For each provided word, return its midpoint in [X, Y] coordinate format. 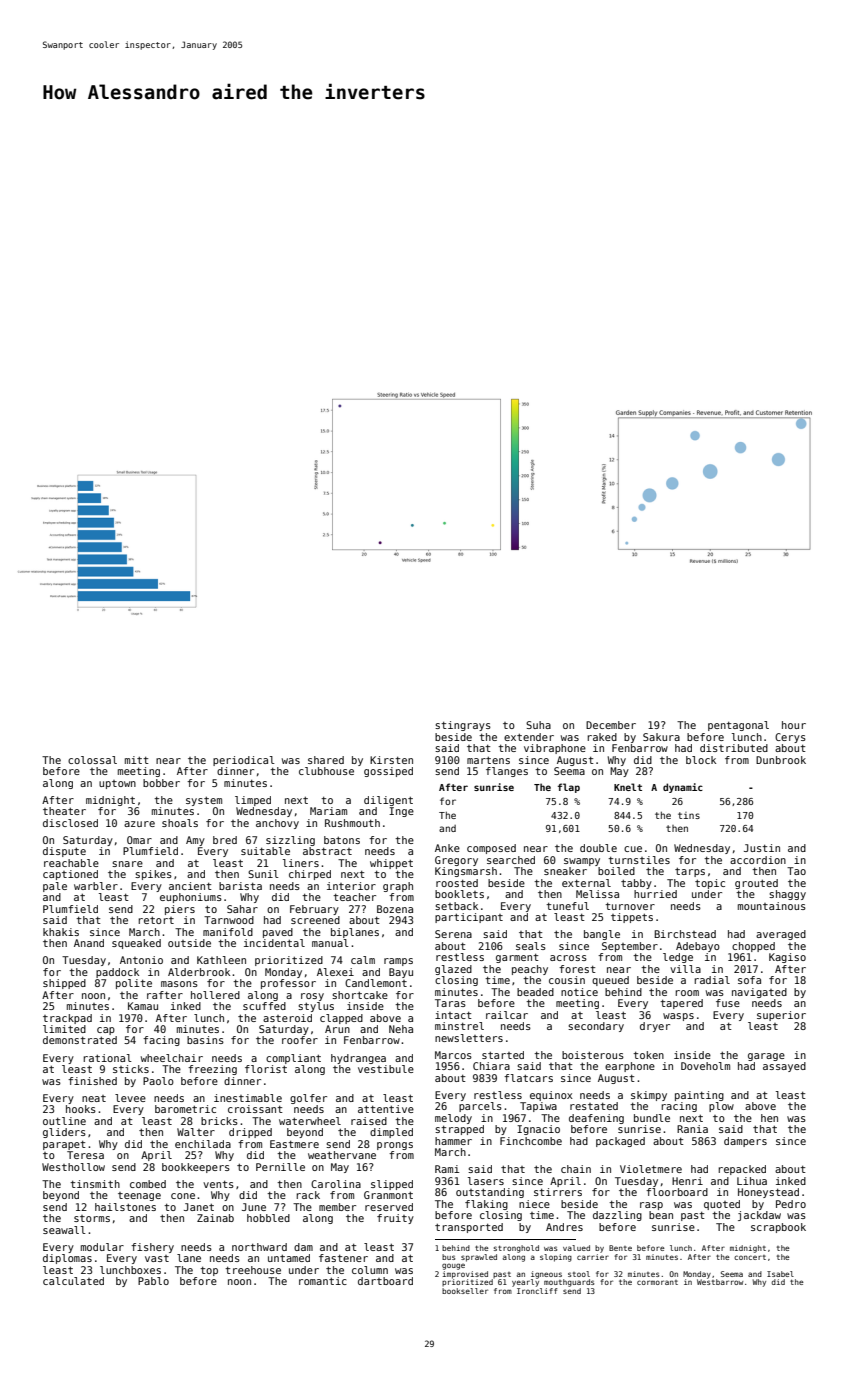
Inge [401, 812]
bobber [161, 783]
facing [161, 1041]
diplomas [67, 1259]
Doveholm [705, 1066]
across [568, 958]
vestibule [386, 1069]
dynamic [683, 788]
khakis [61, 932]
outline [64, 1121]
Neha [401, 1029]
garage [766, 1057]
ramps [398, 962]
